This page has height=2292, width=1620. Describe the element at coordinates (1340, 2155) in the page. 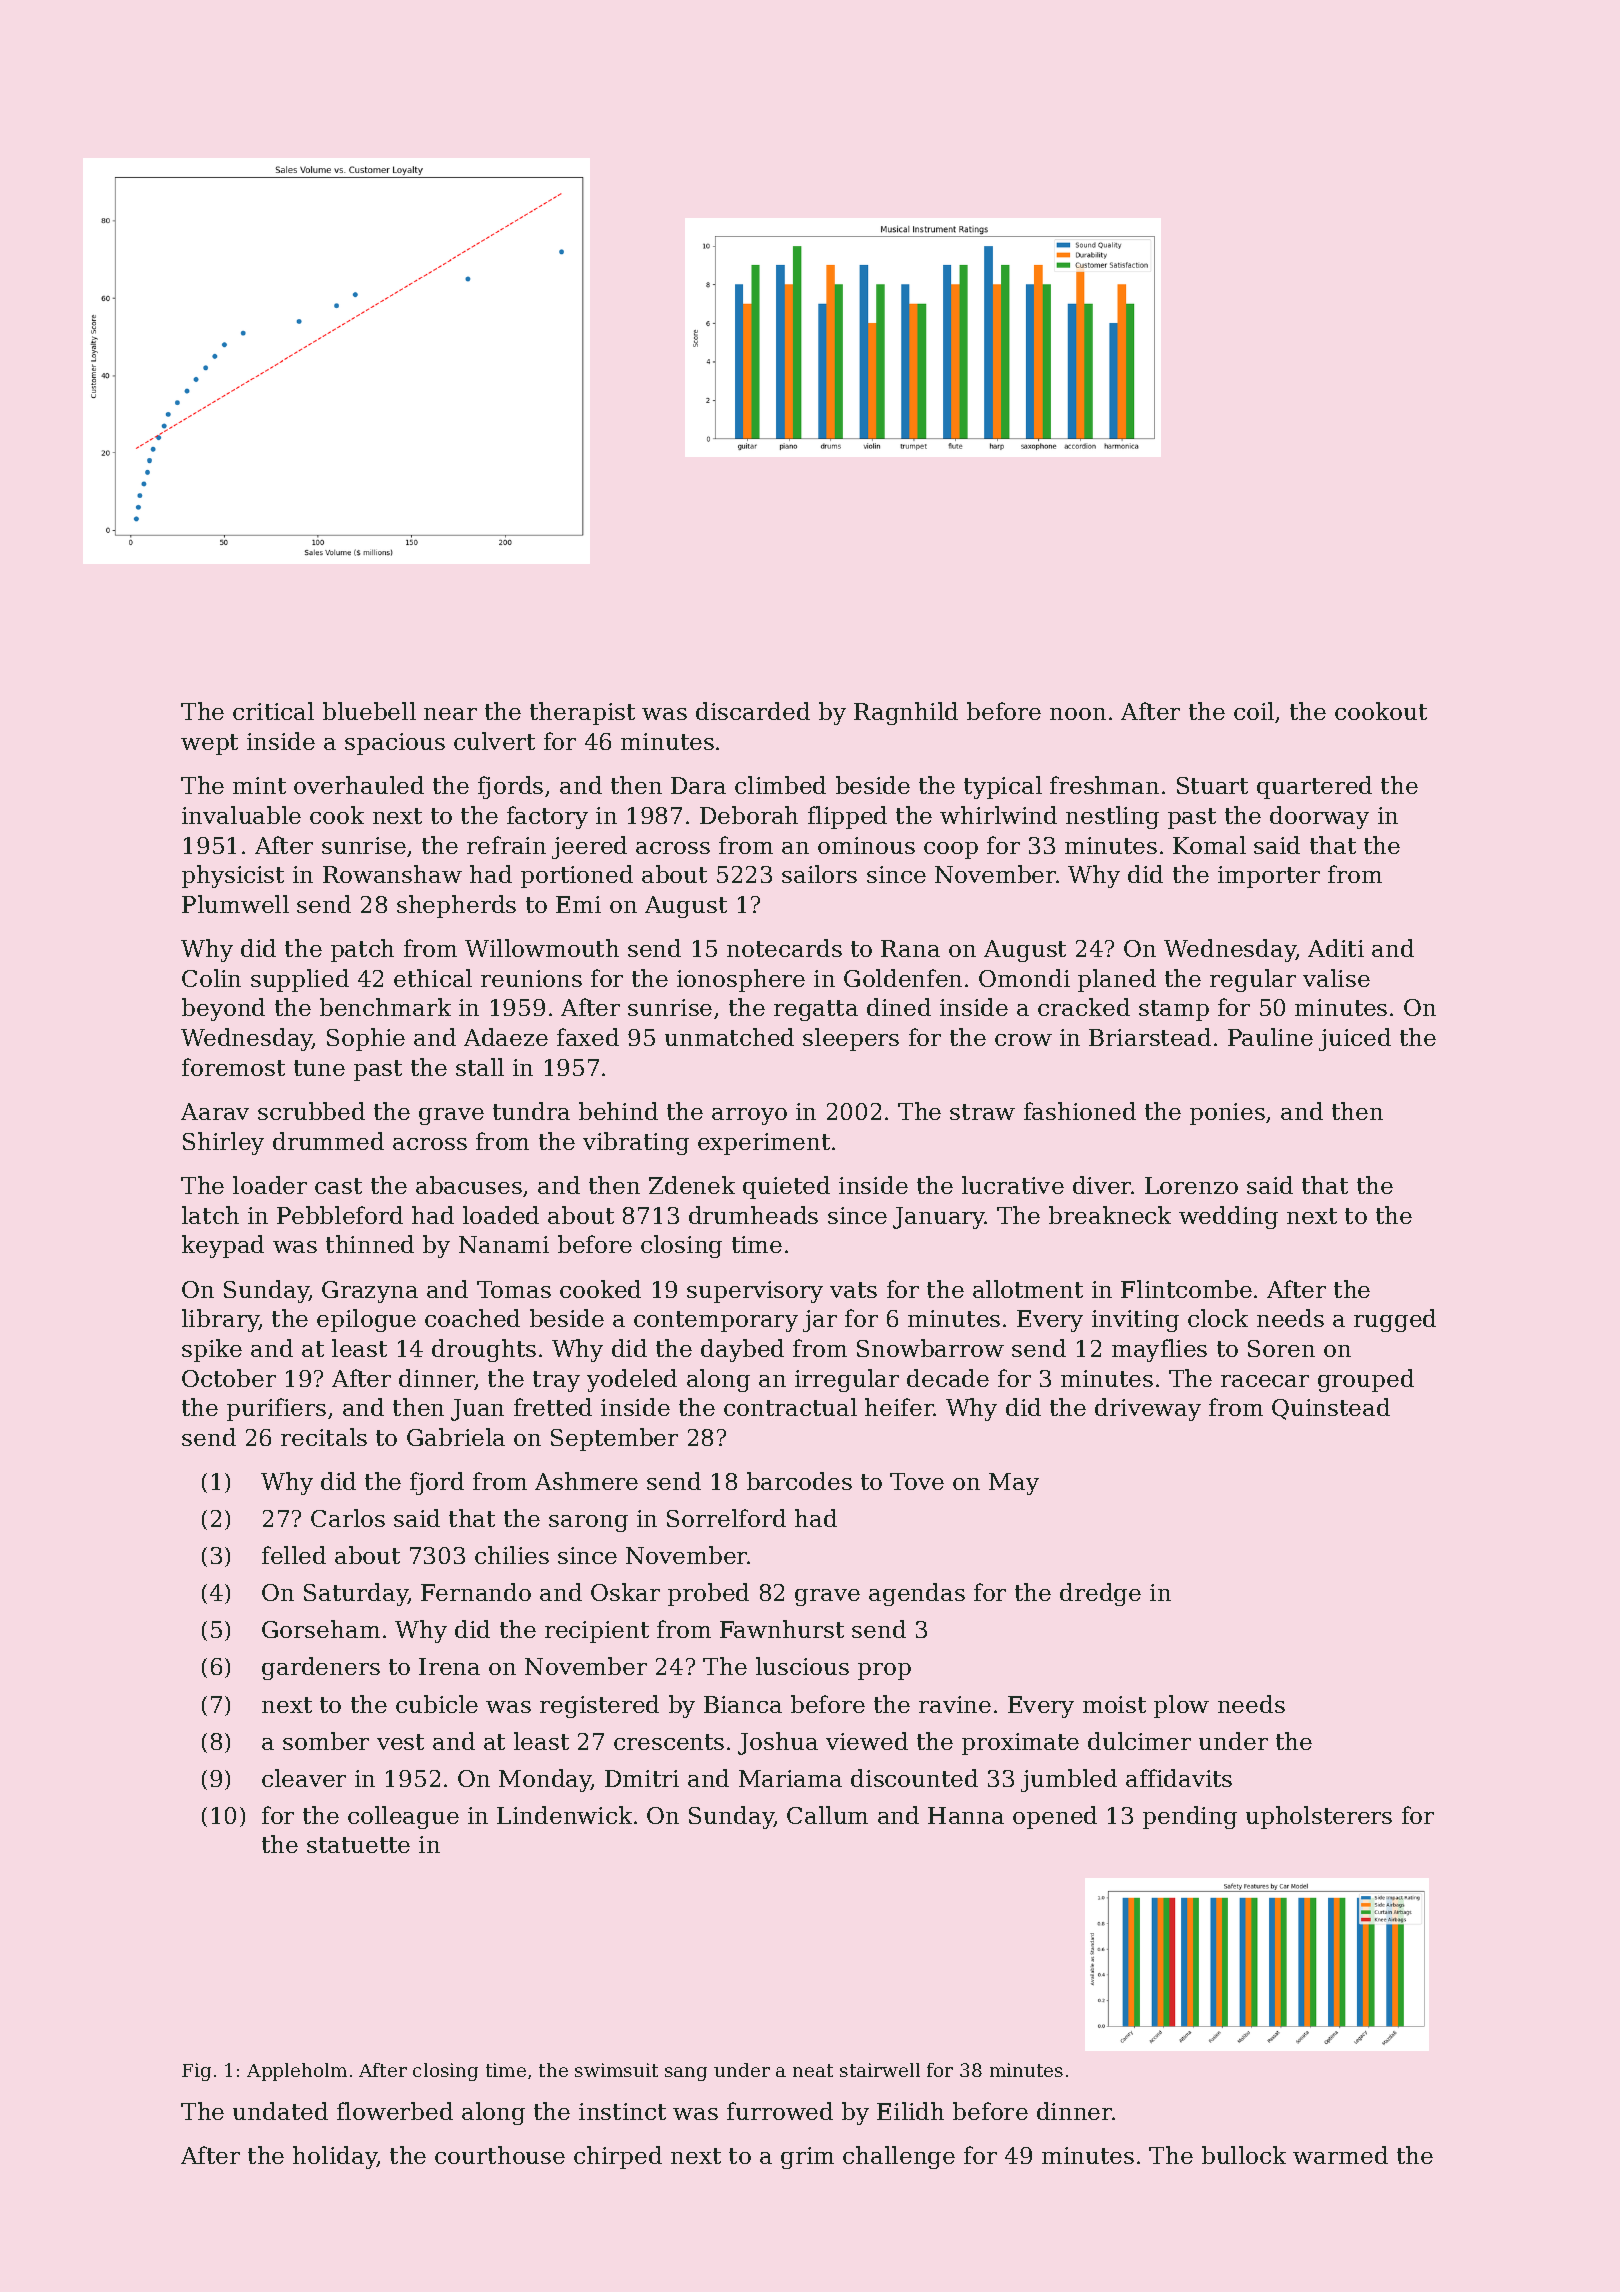

I see `warmed` at that location.
